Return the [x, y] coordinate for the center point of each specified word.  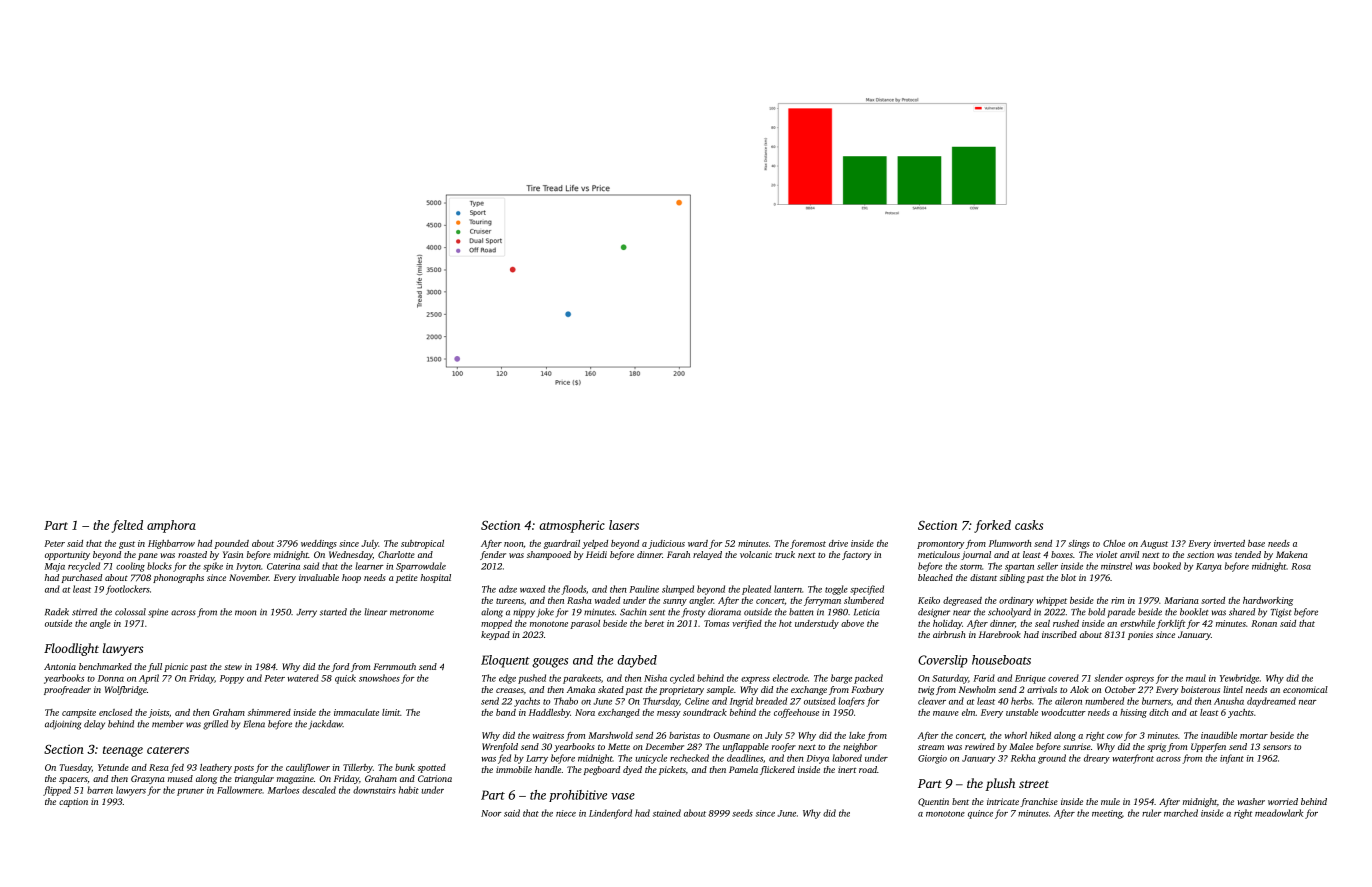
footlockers [128, 590]
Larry [537, 759]
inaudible [1219, 735]
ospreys [1139, 680]
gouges [550, 663]
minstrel [1116, 566]
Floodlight [71, 649]
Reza [159, 767]
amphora [171, 526]
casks [1029, 525]
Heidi [596, 554]
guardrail [562, 544]
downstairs [374, 790]
